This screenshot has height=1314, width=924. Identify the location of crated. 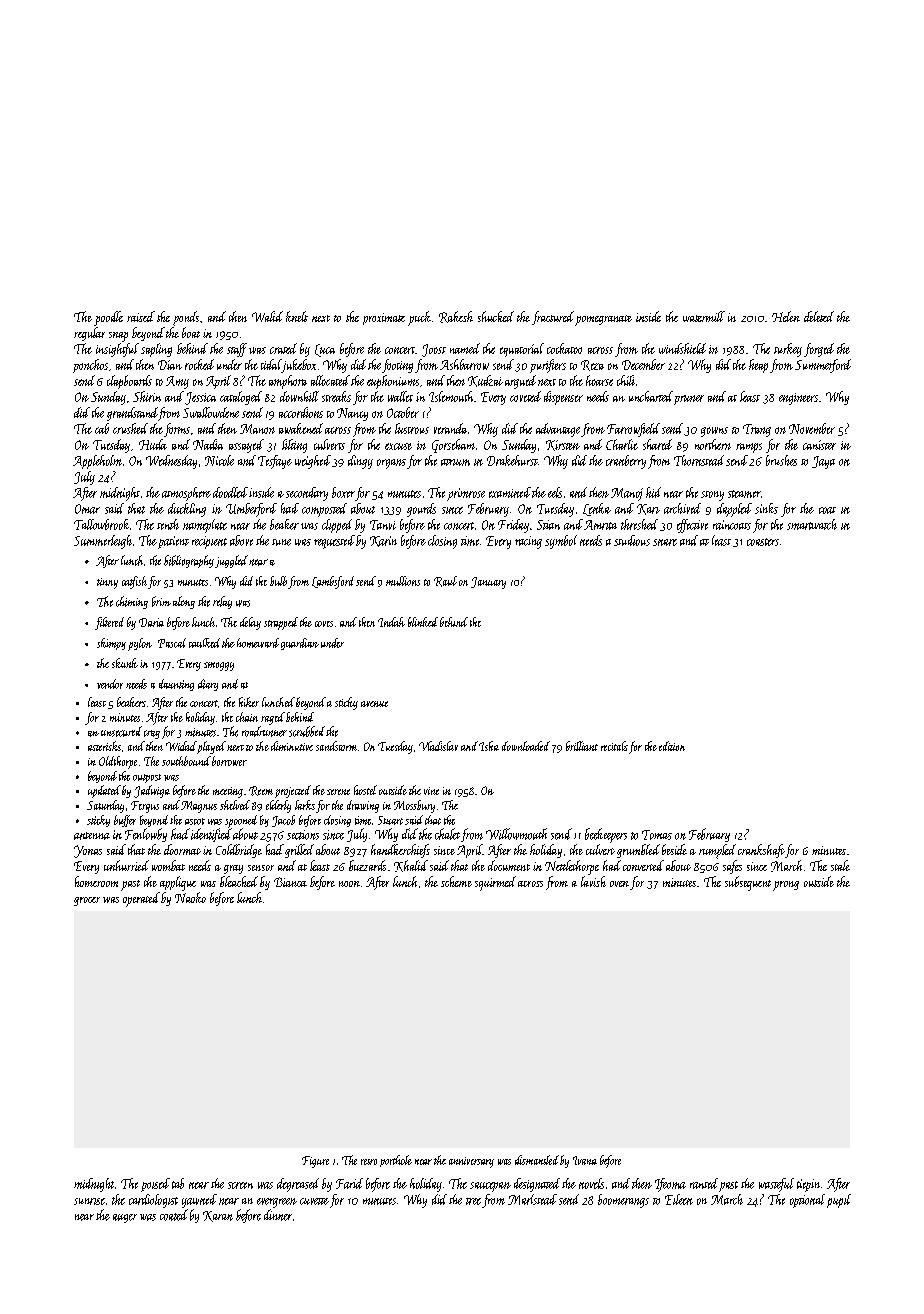
(283, 348).
